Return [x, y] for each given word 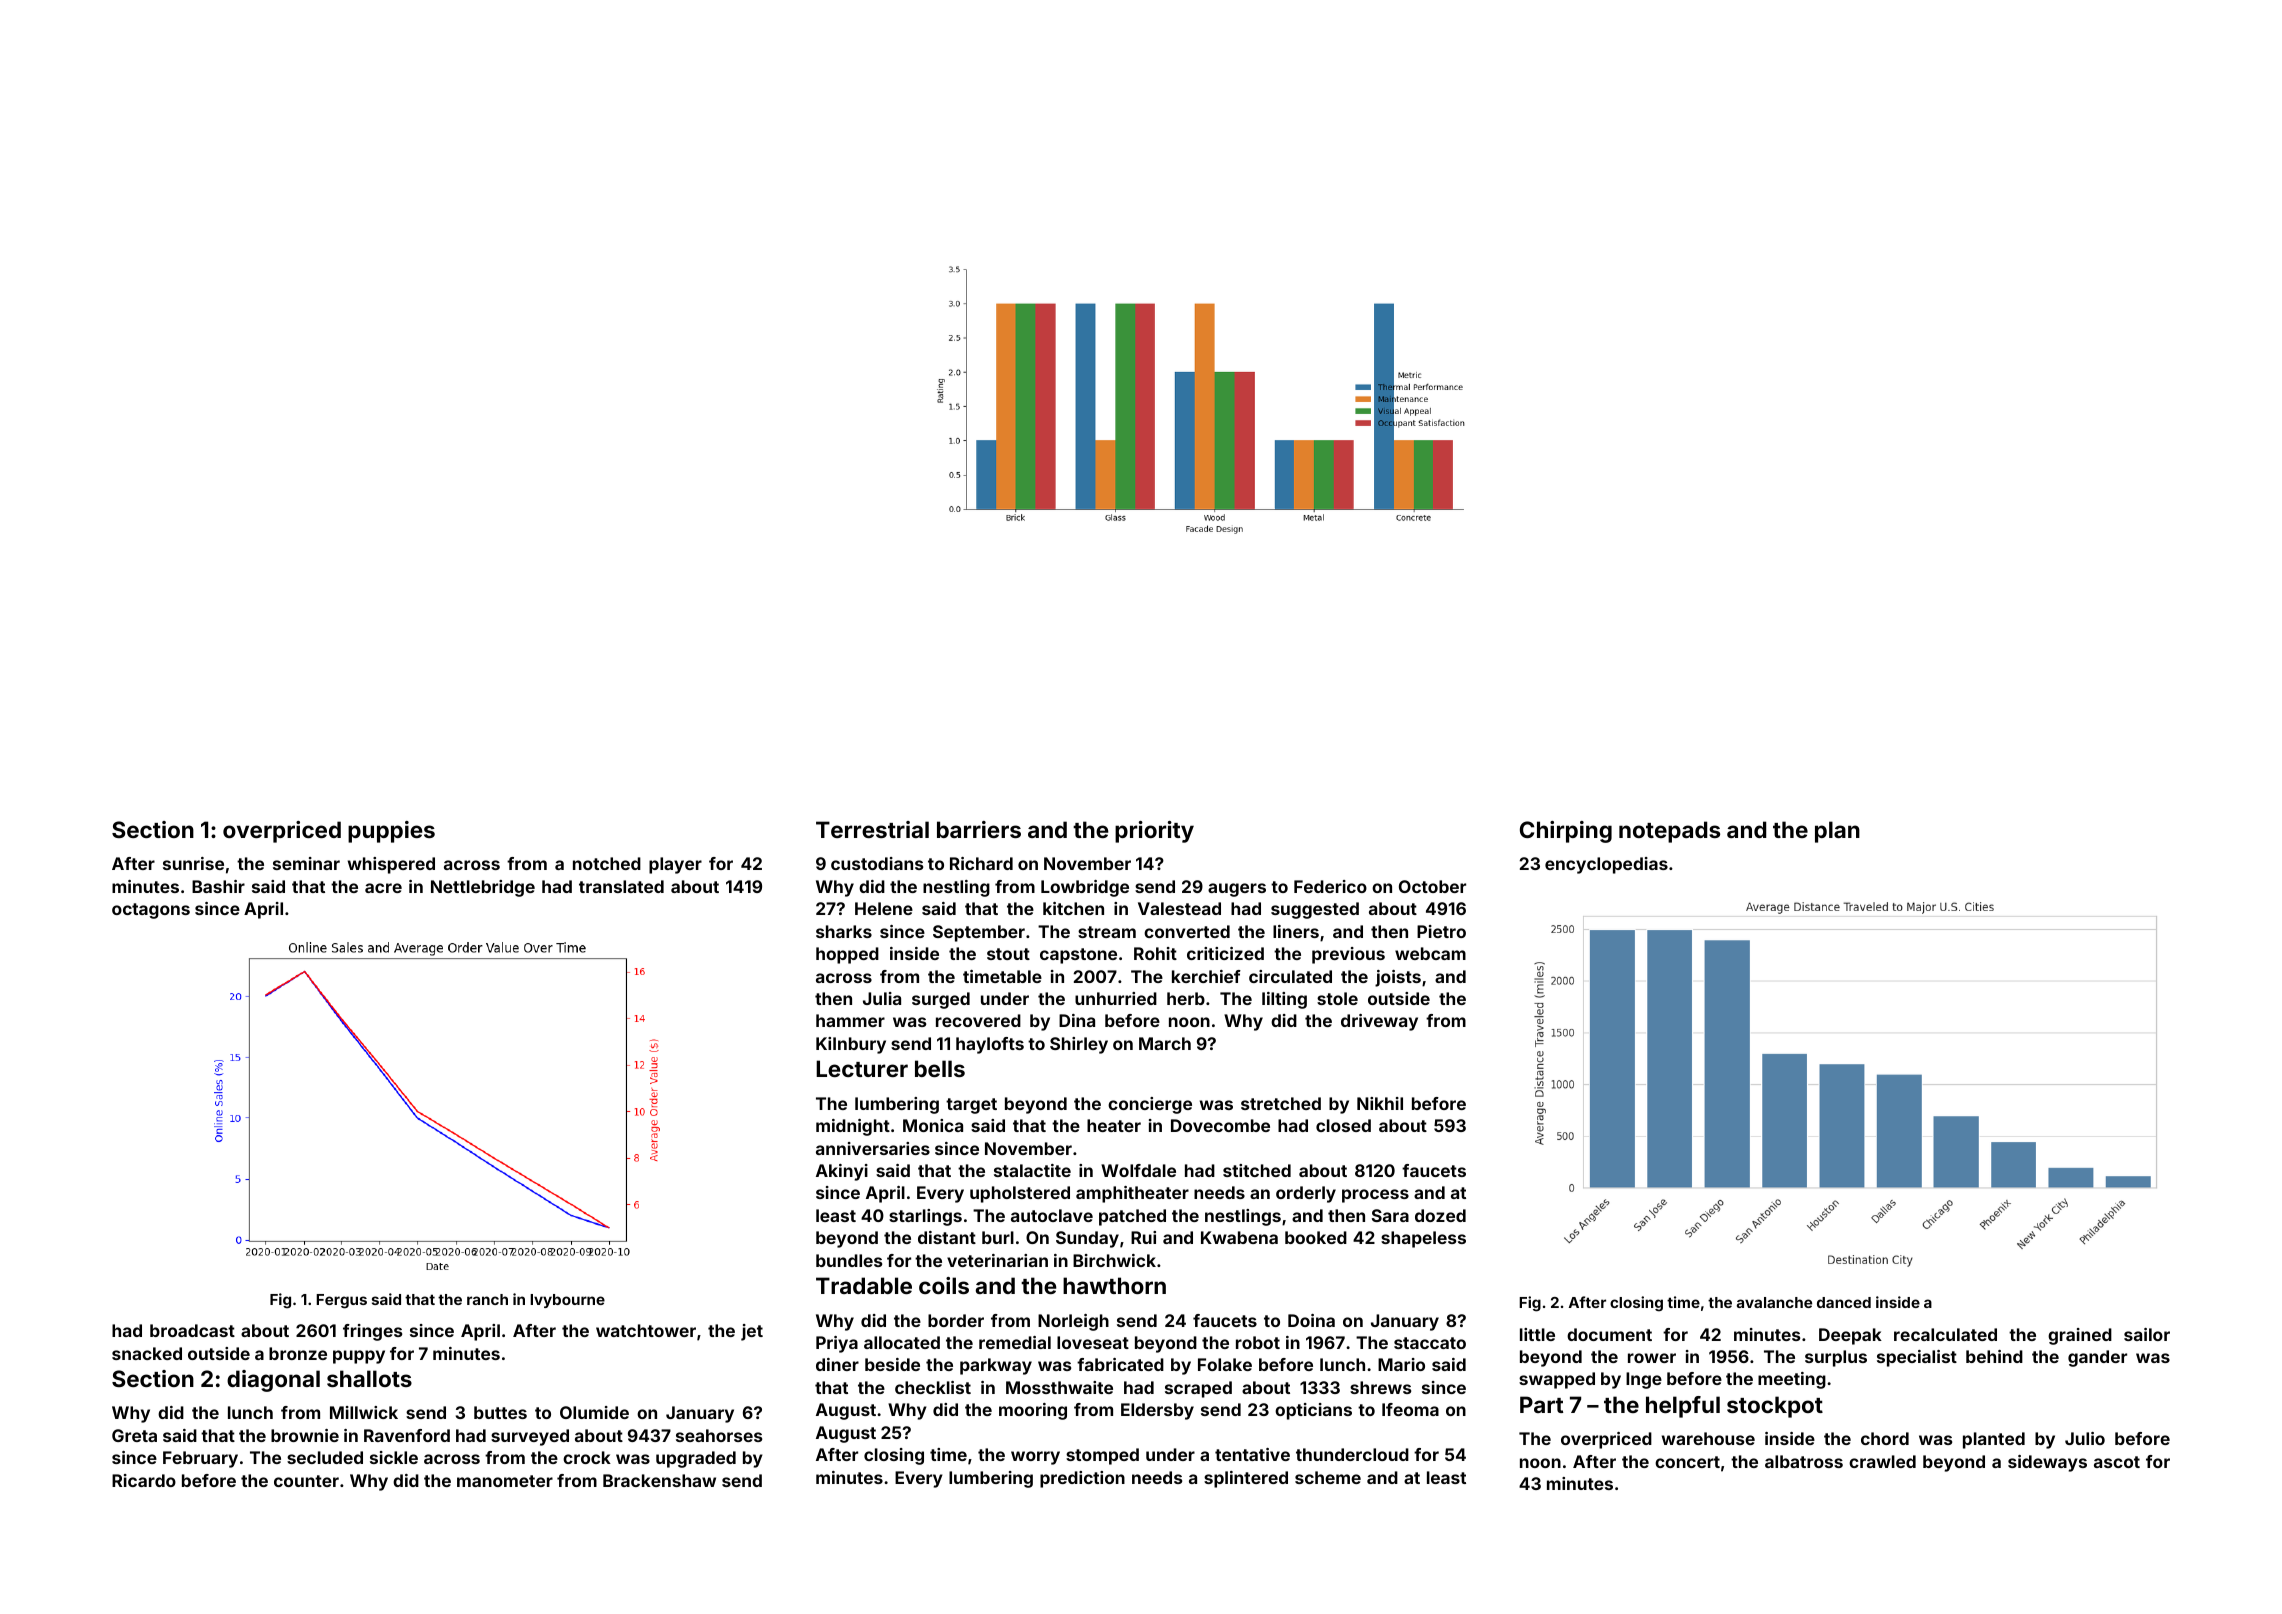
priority [1154, 832]
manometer [505, 1481]
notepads [1669, 832]
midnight [853, 1127]
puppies [391, 832]
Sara [1390, 1215]
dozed [1440, 1215]
